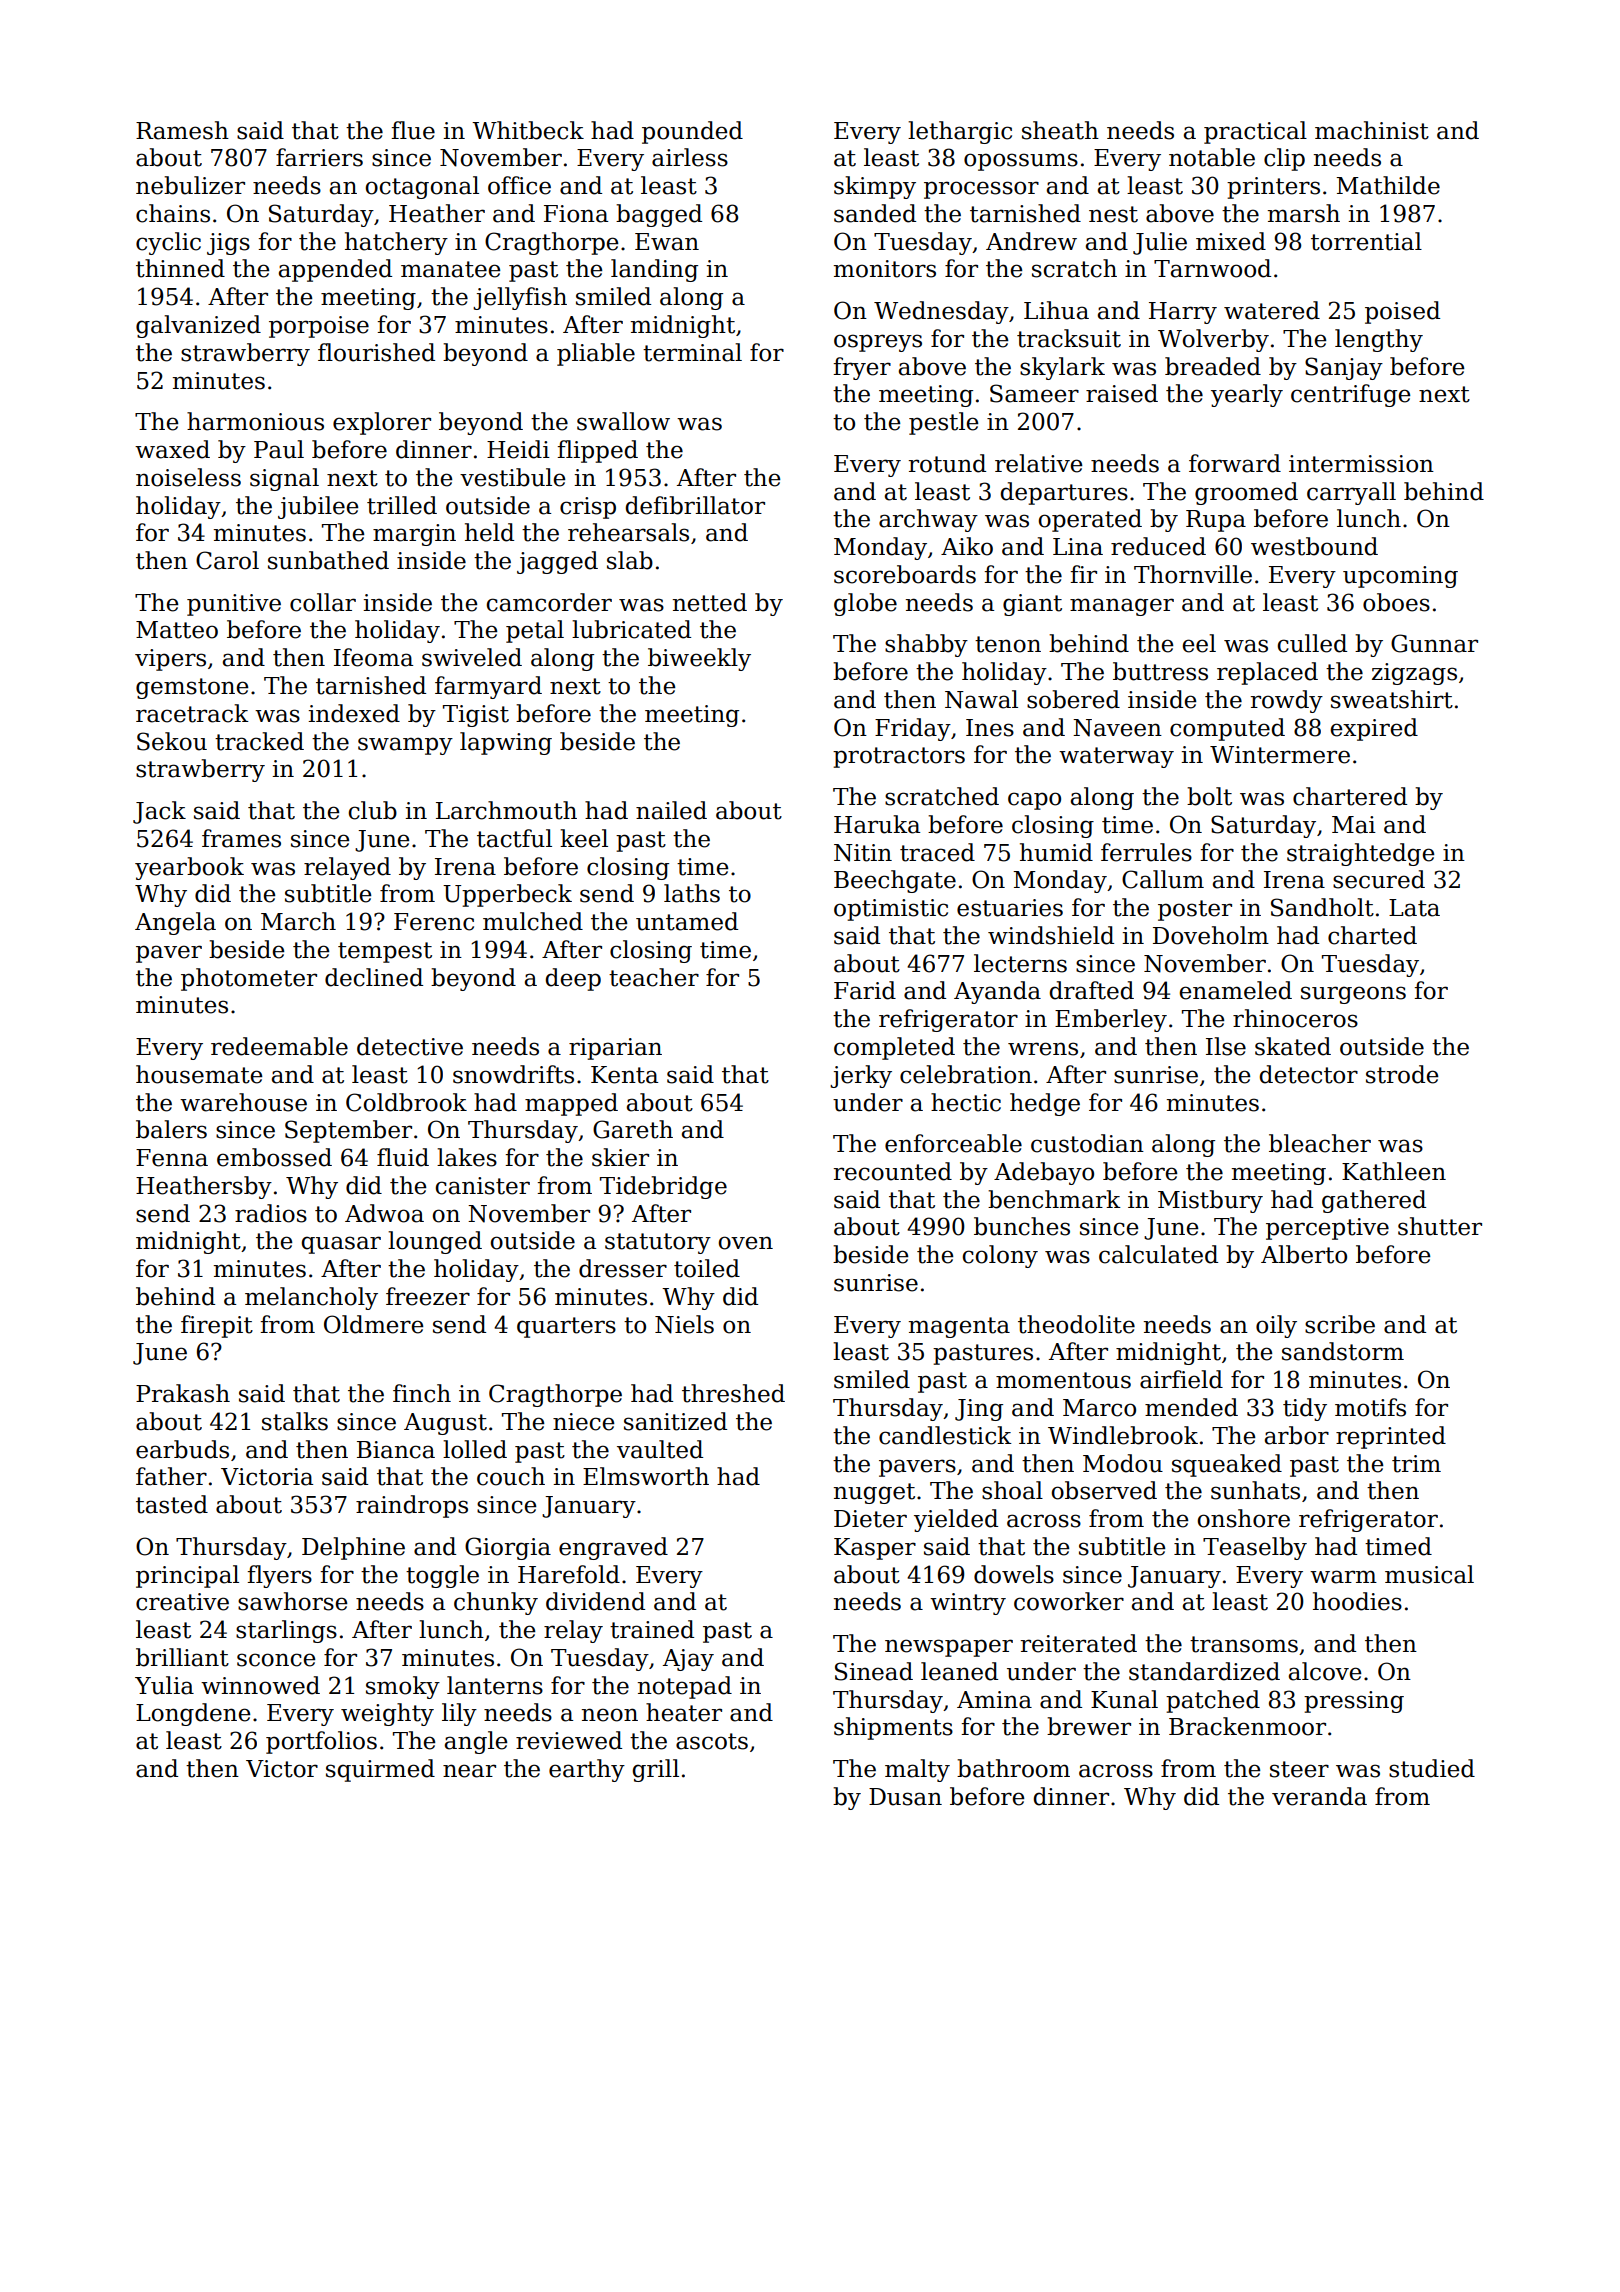 Image resolution: width=1620 pixels, height=2292 pixels. What do you see at coordinates (1255, 132) in the page?
I see `practical` at bounding box center [1255, 132].
